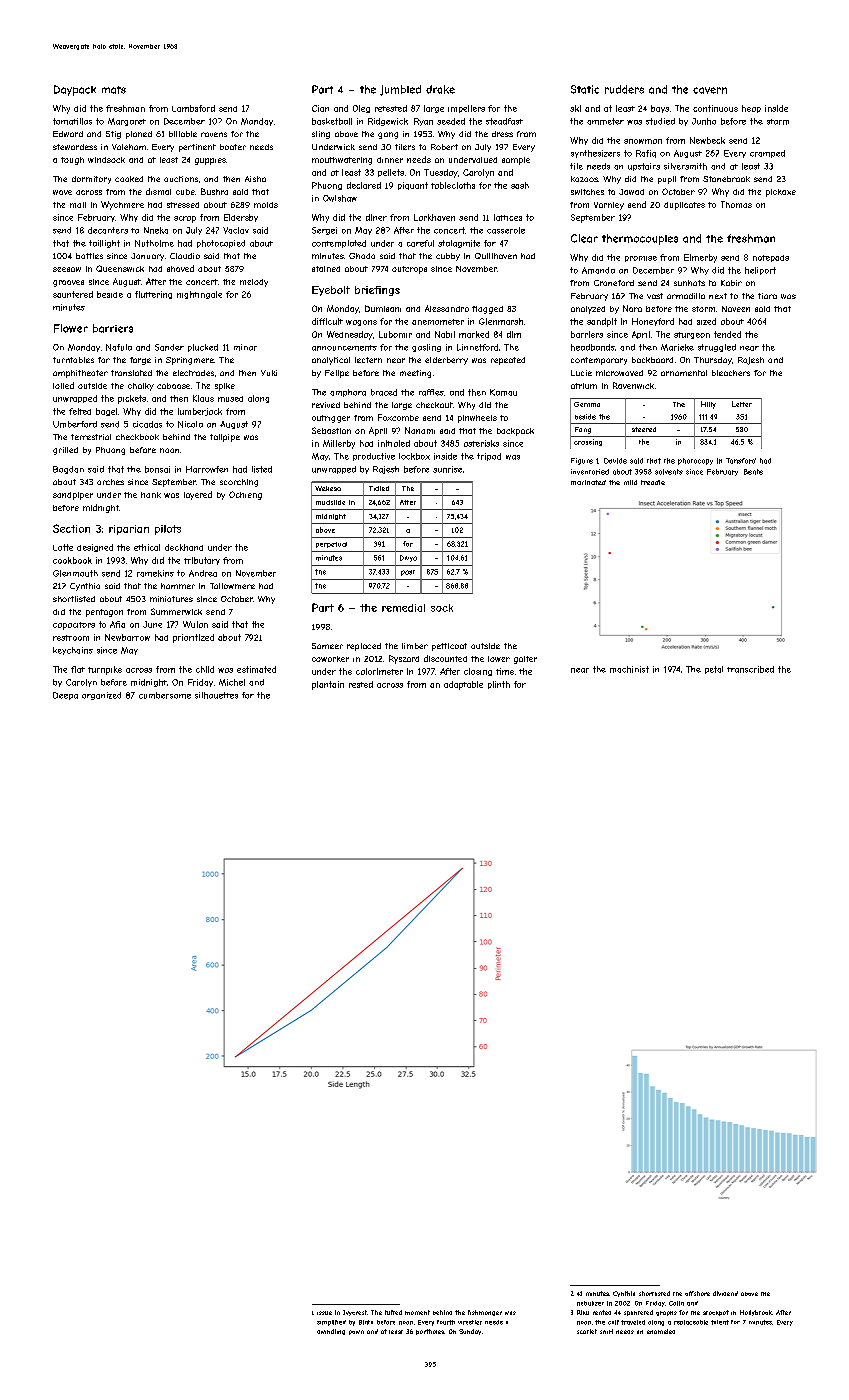 This page has height=1400, width=849. Describe the element at coordinates (75, 90) in the page. I see `Daypack` at that location.
